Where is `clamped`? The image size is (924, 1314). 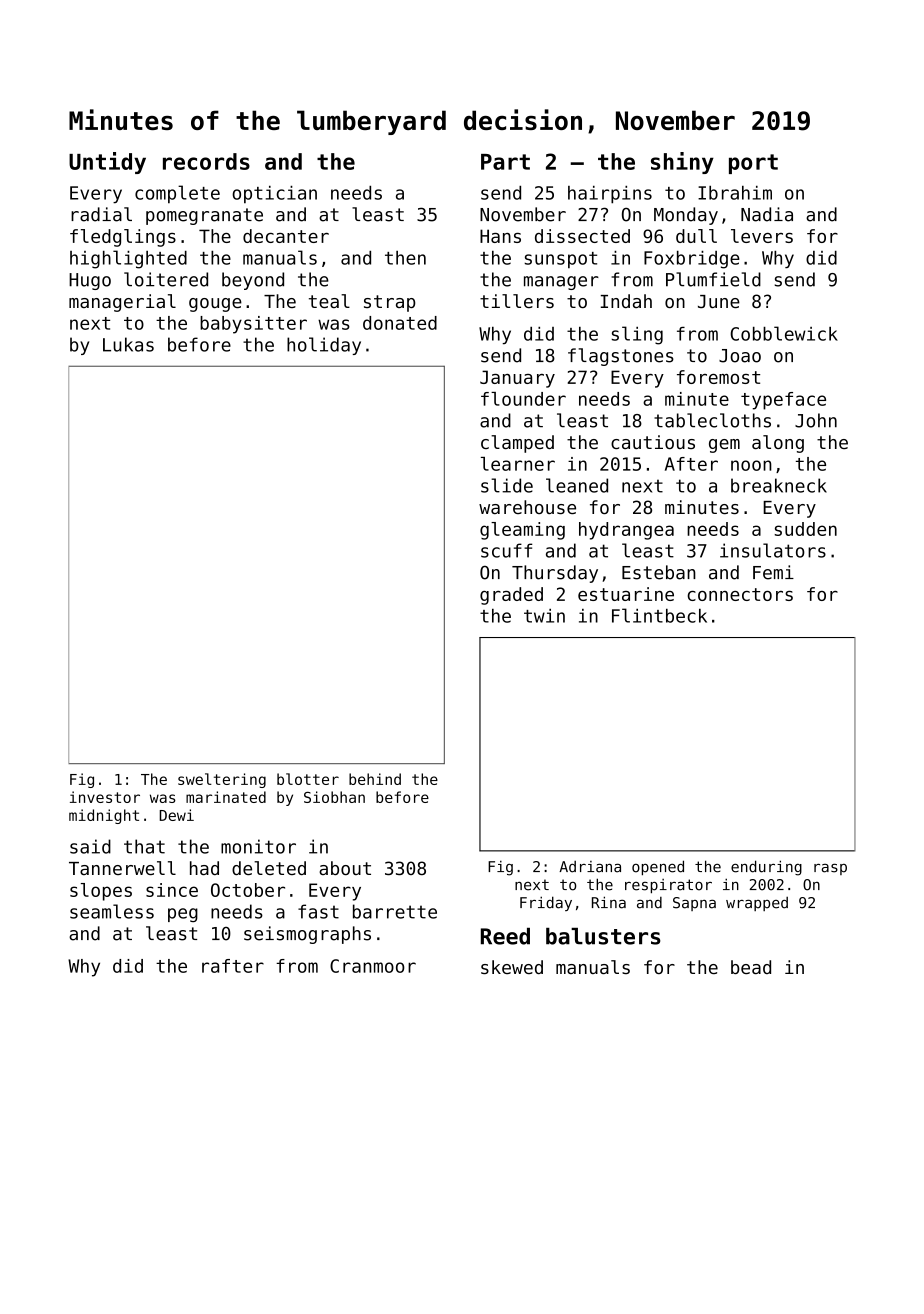 clamped is located at coordinates (517, 444).
